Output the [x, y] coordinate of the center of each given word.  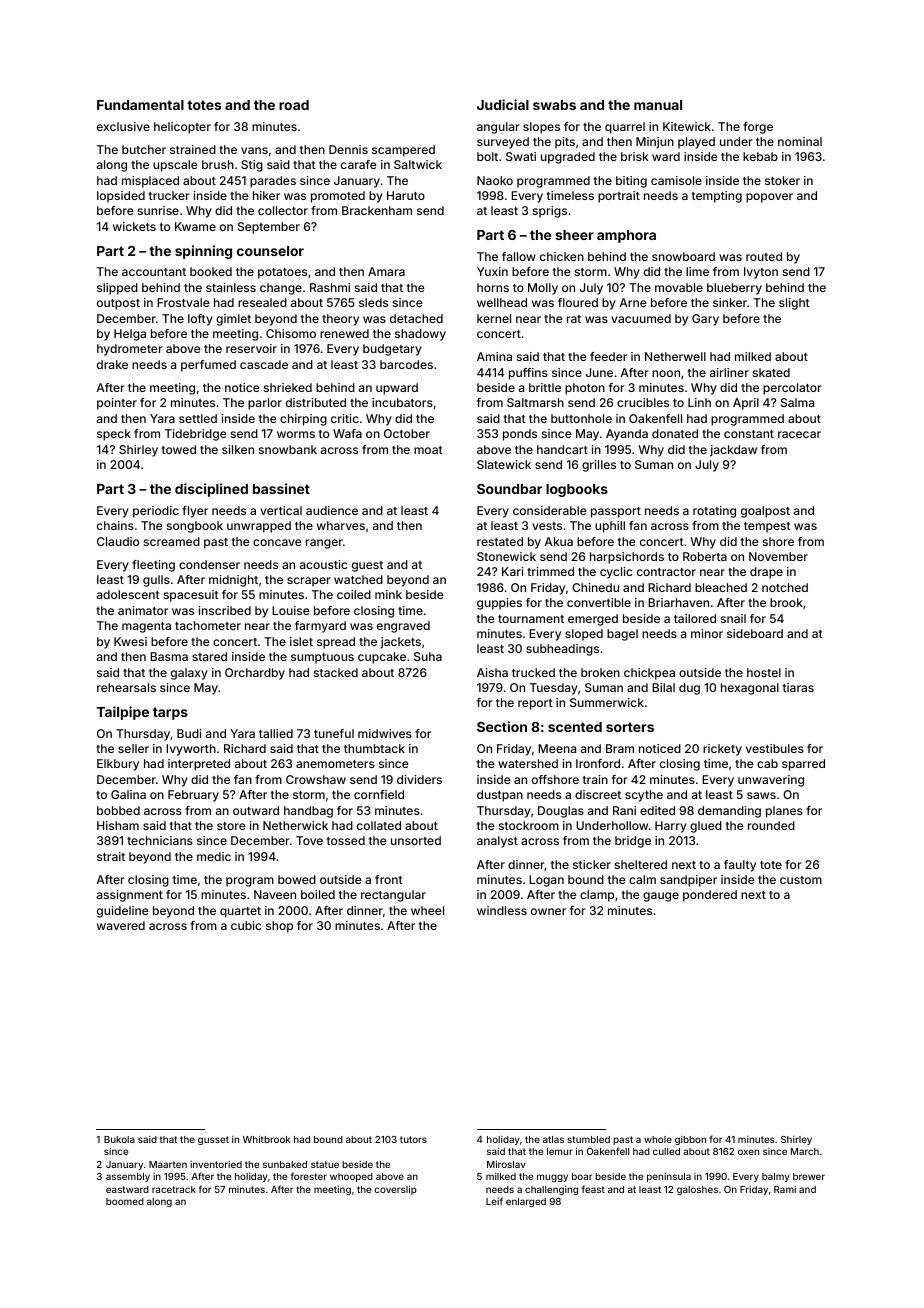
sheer [574, 235]
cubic [246, 925]
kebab [760, 156]
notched [785, 587]
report [535, 704]
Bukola [119, 1139]
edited [657, 810]
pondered [710, 896]
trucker [169, 195]
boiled [318, 894]
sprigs [550, 212]
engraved [403, 627]
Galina [128, 794]
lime [697, 271]
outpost [118, 304]
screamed [172, 541]
